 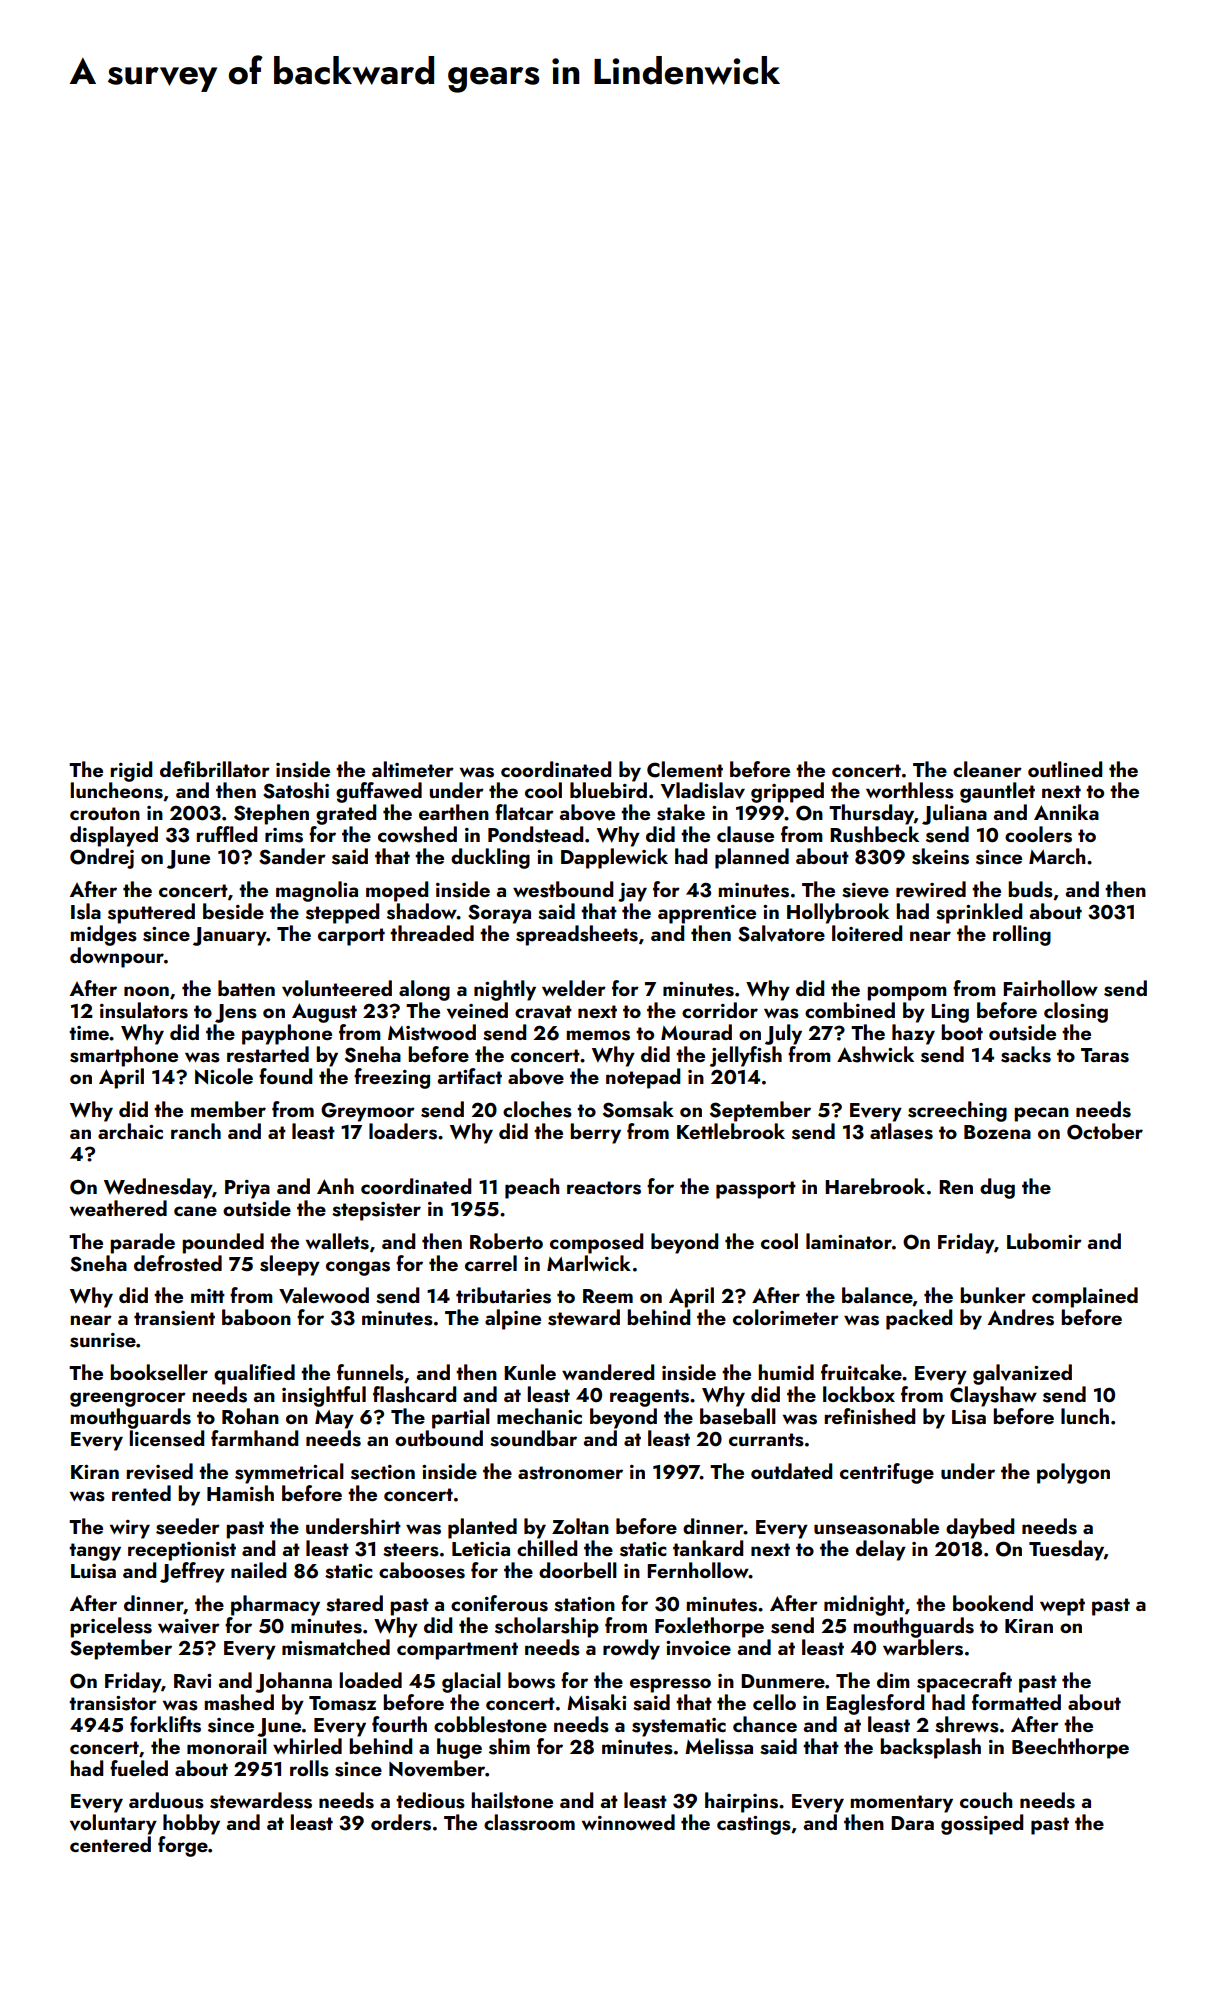 I want to click on refinished, so click(x=870, y=1416).
